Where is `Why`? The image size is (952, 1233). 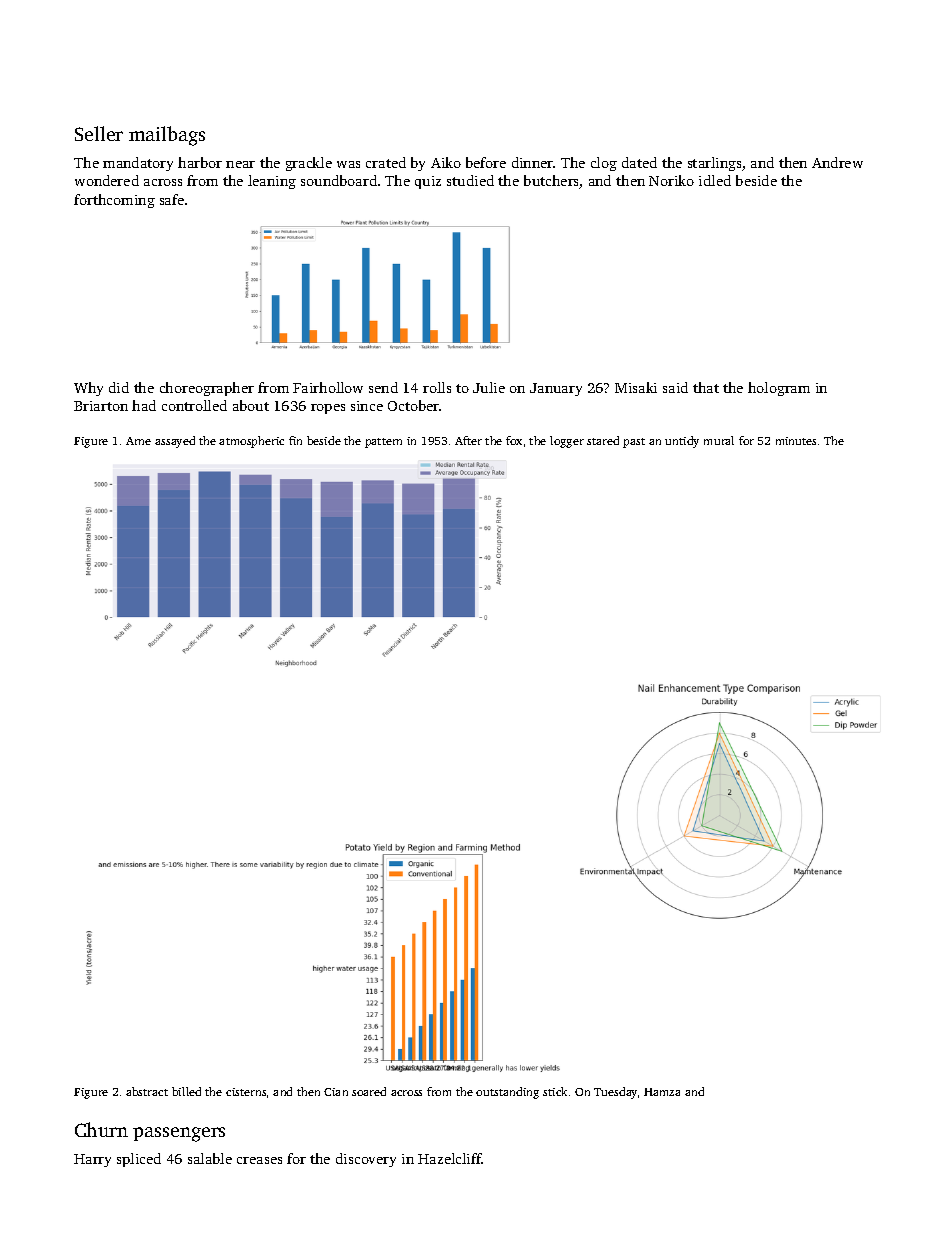 Why is located at coordinates (88, 389).
